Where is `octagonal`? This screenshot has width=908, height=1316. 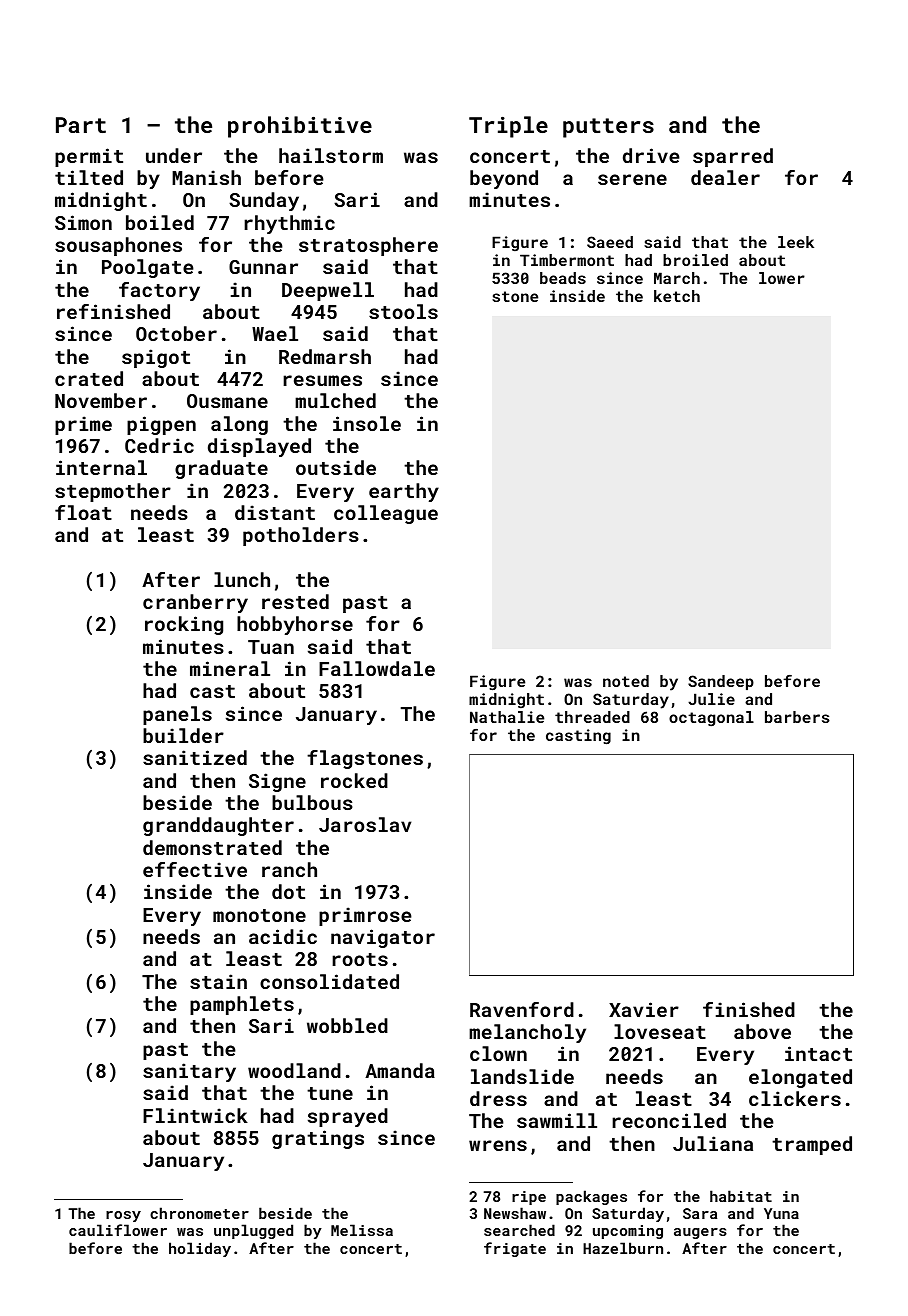
octagonal is located at coordinates (711, 719).
